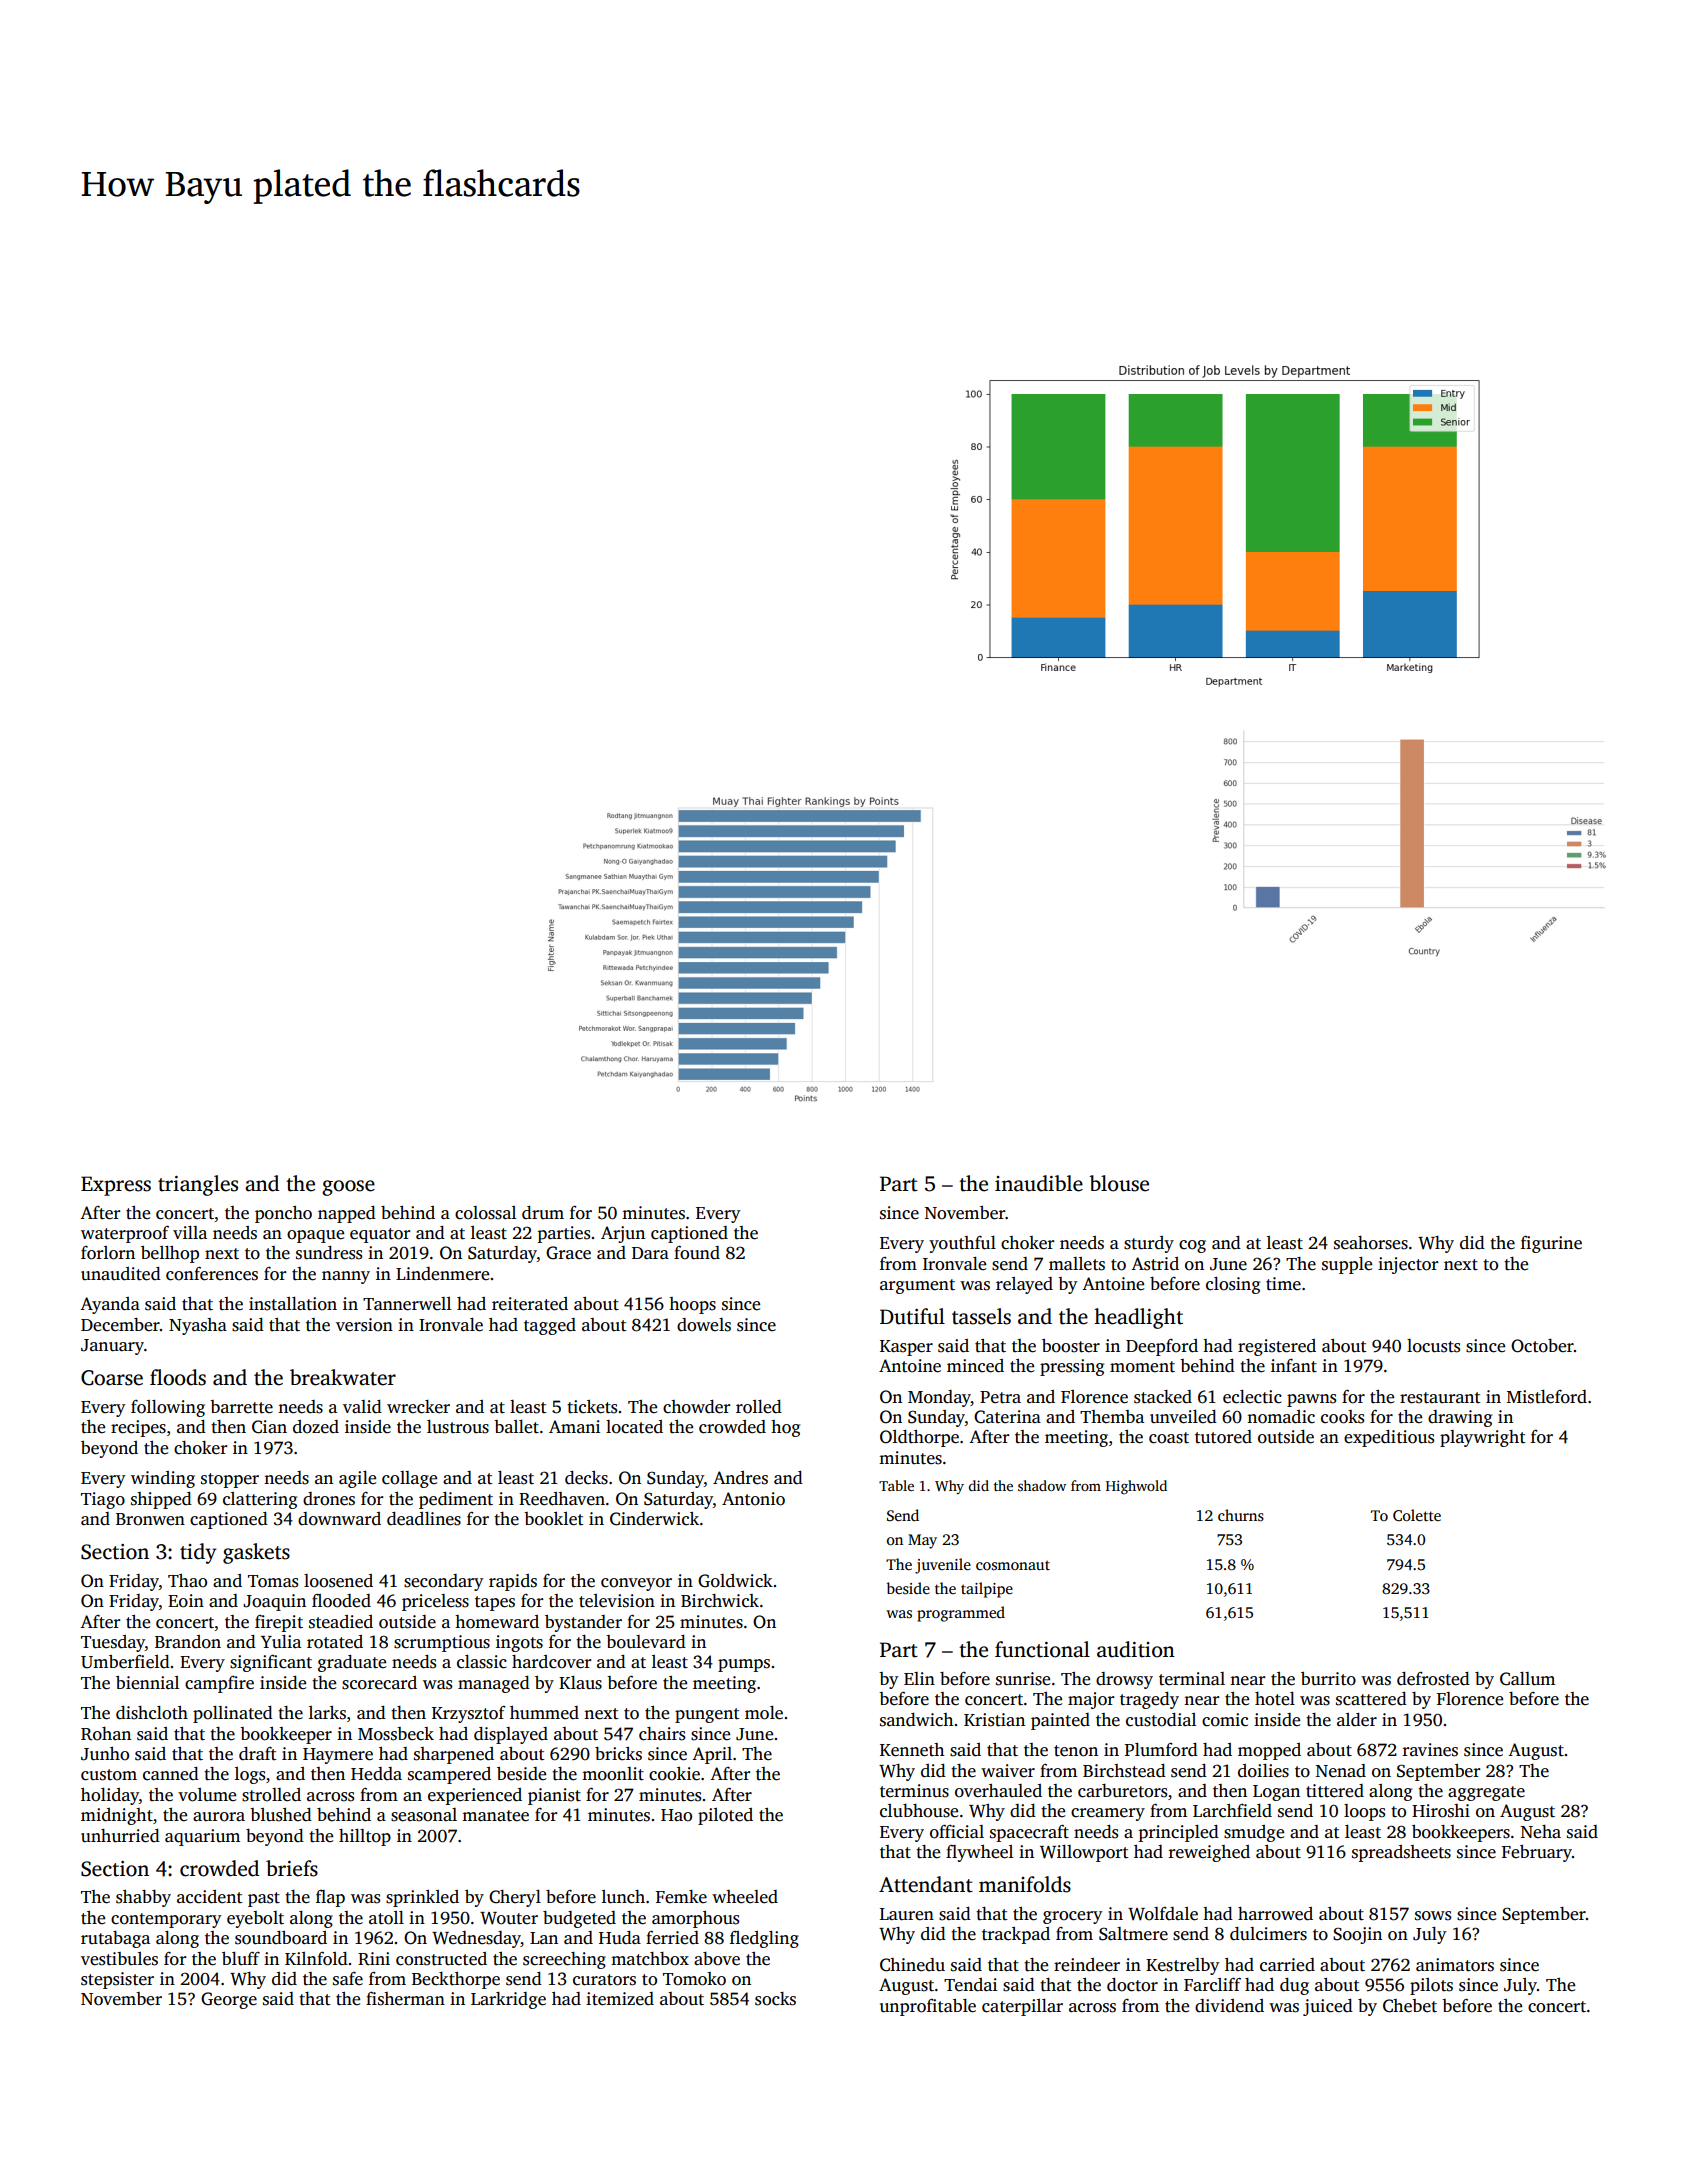  Describe the element at coordinates (125, 1662) in the screenshot. I see `Umberfield` at that location.
